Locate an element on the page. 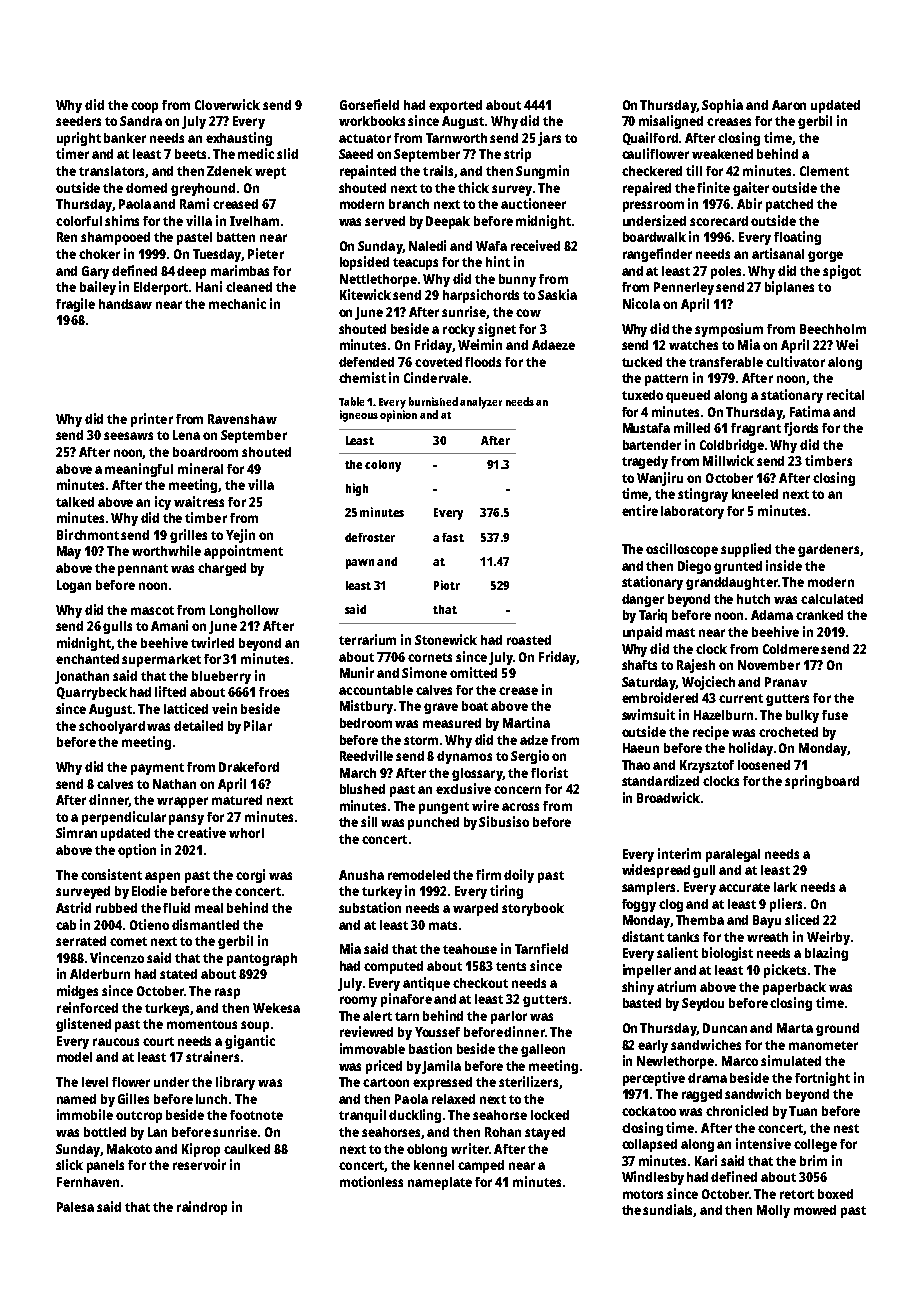 This page has height=1308, width=924. brim is located at coordinates (813, 1160).
